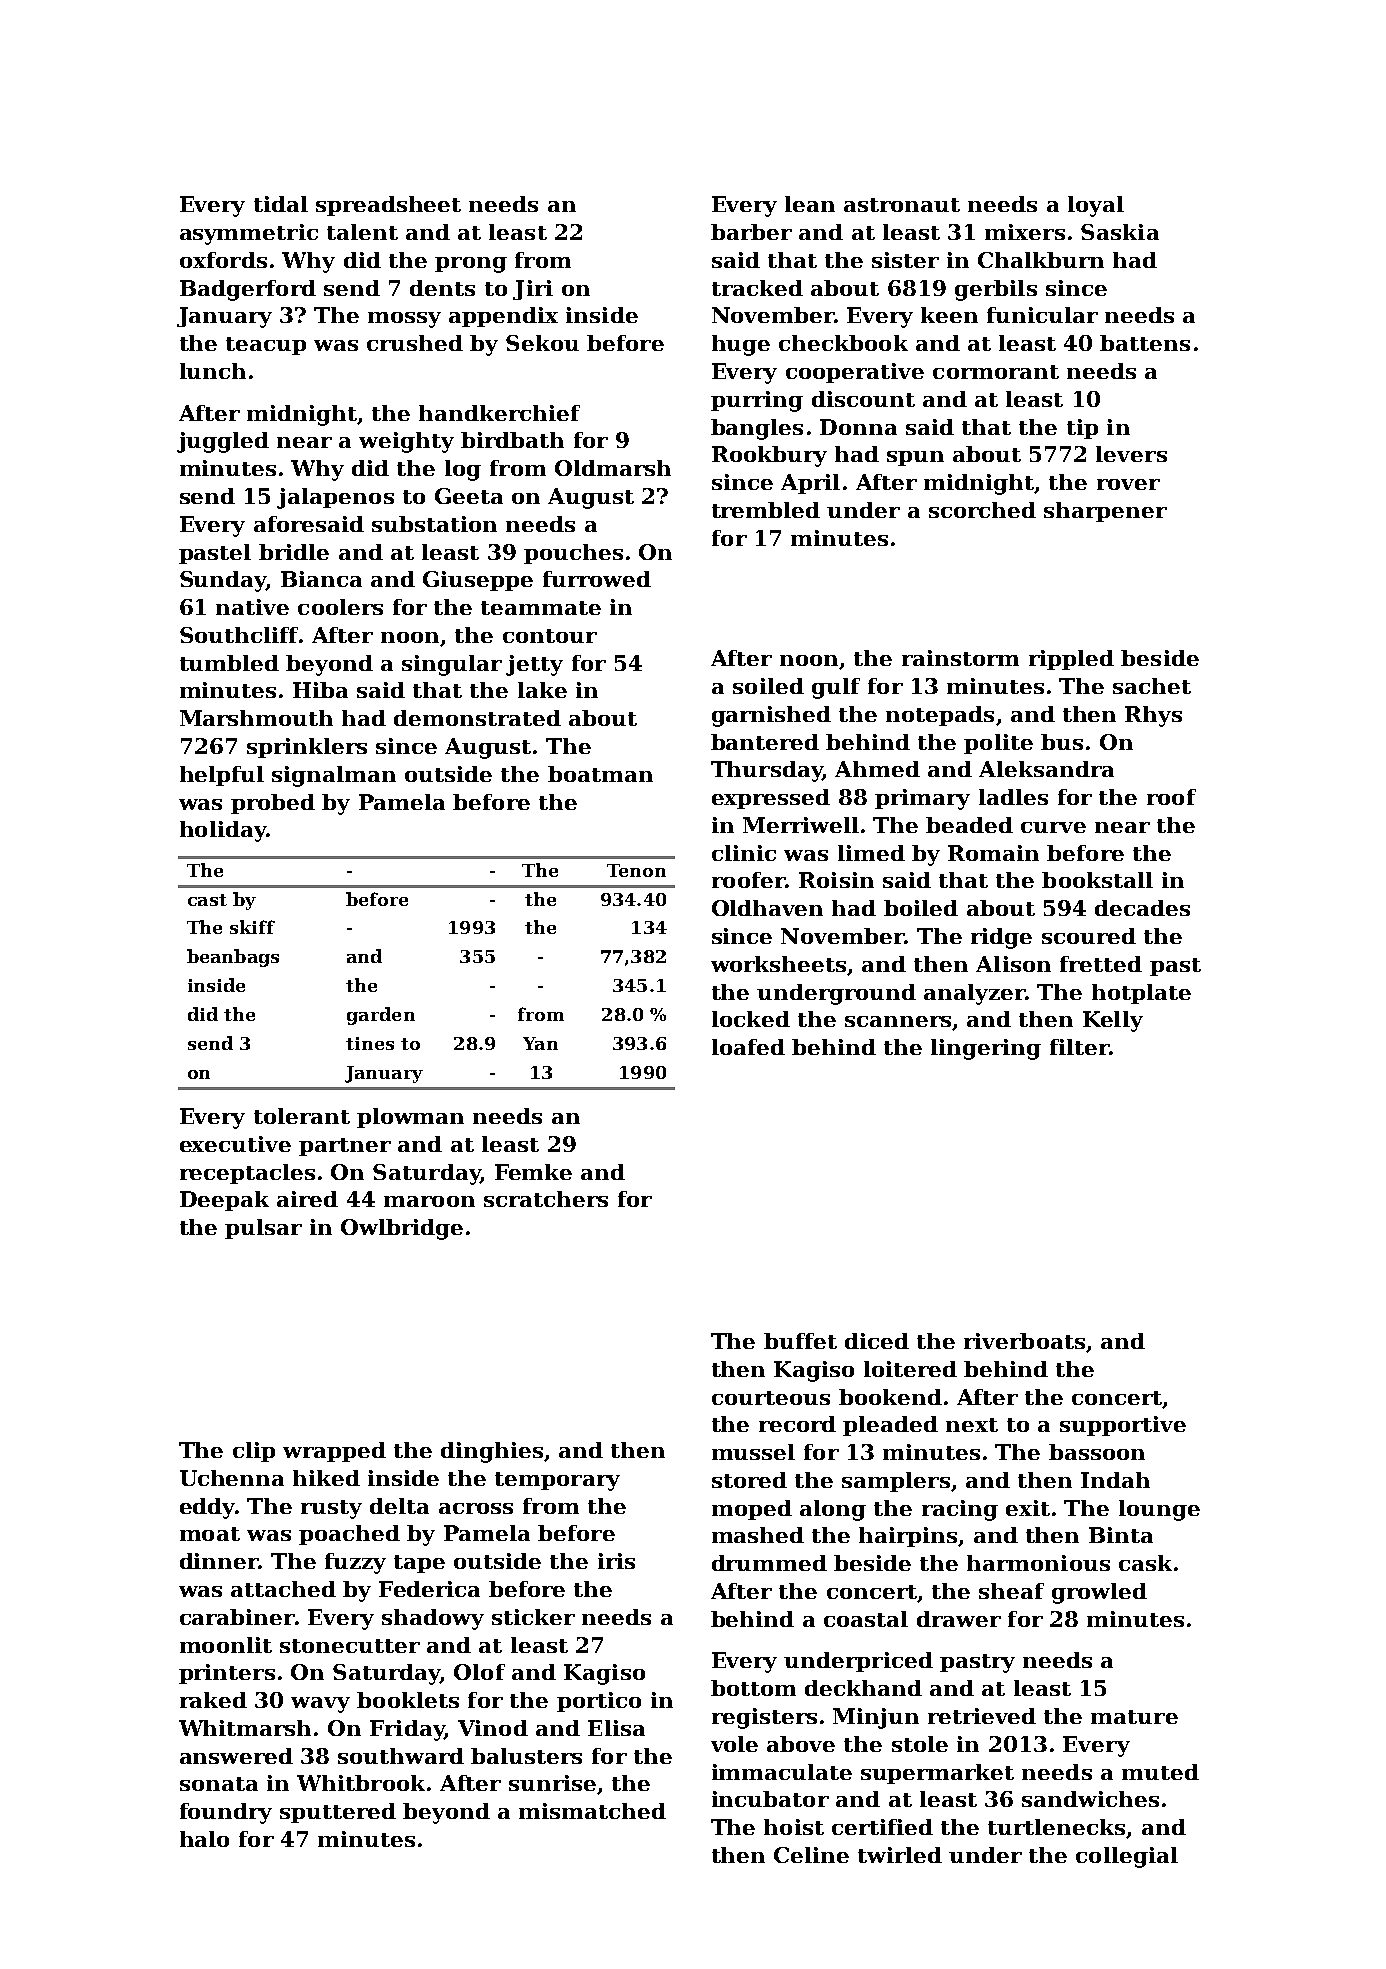 The image size is (1386, 1969). What do you see at coordinates (370, 1043) in the page?
I see `tines` at bounding box center [370, 1043].
